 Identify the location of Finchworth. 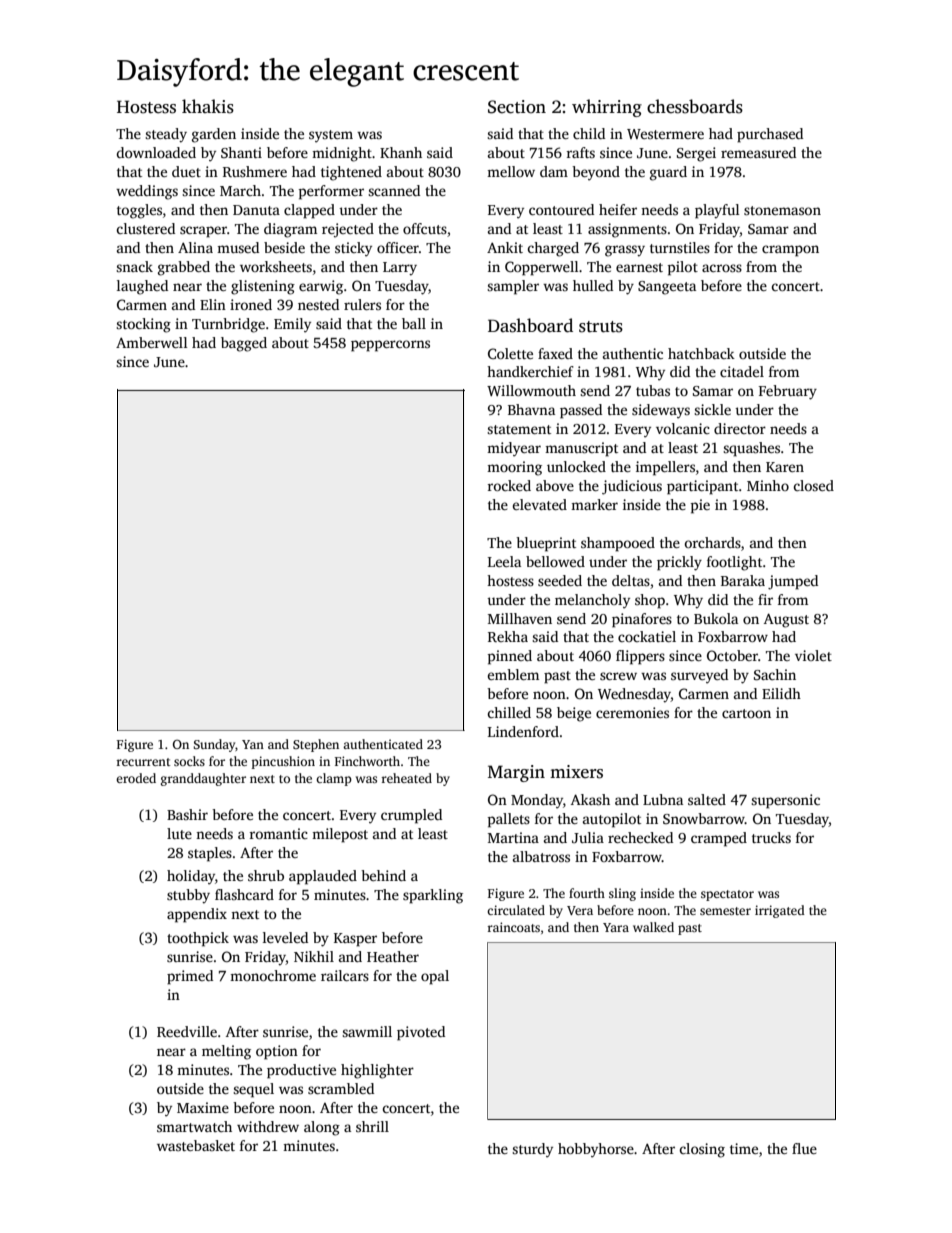
(367, 761).
